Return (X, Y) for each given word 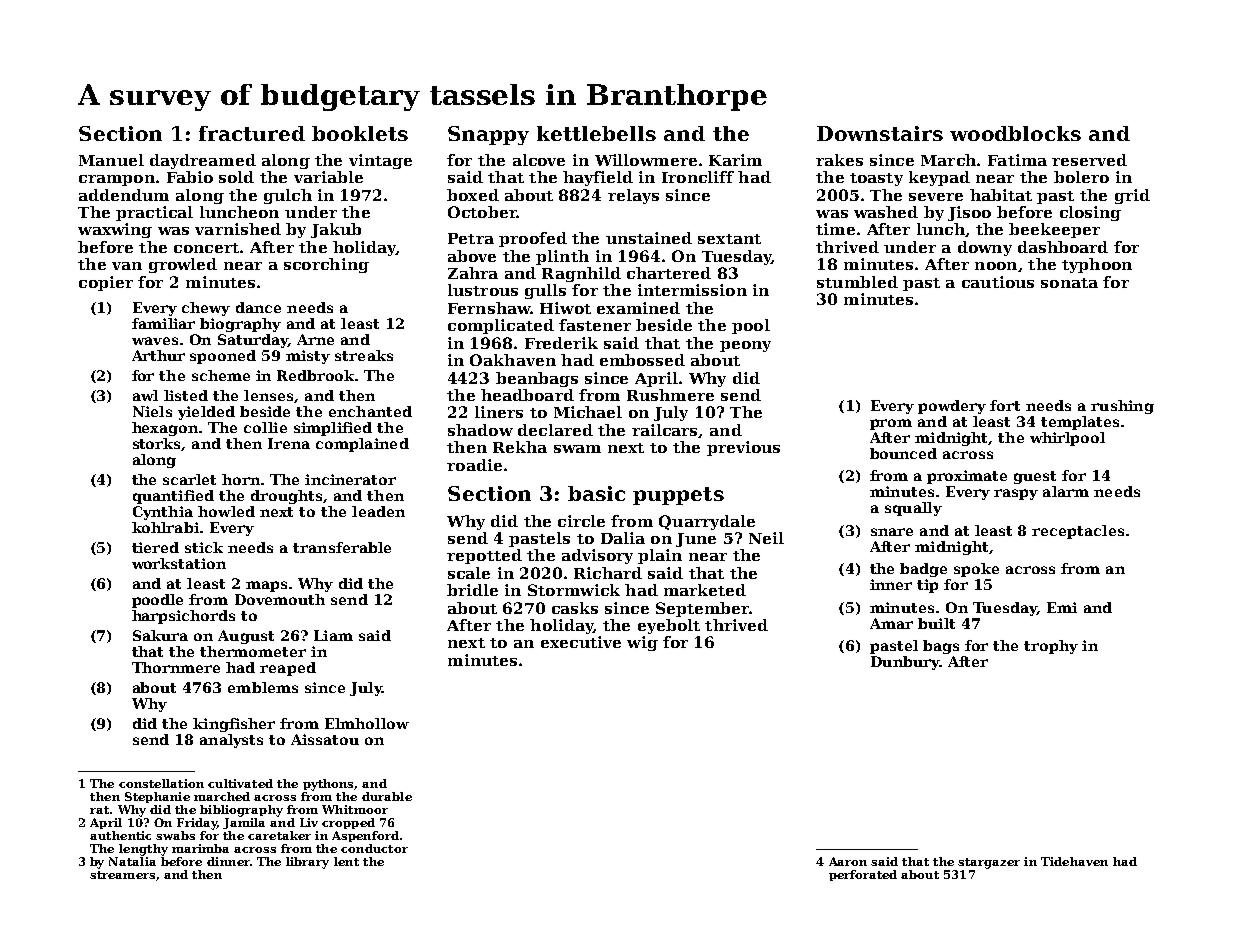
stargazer (989, 863)
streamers (122, 875)
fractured (252, 133)
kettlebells (596, 133)
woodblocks (1015, 133)
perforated (863, 875)
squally (913, 509)
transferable (342, 547)
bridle (472, 590)
